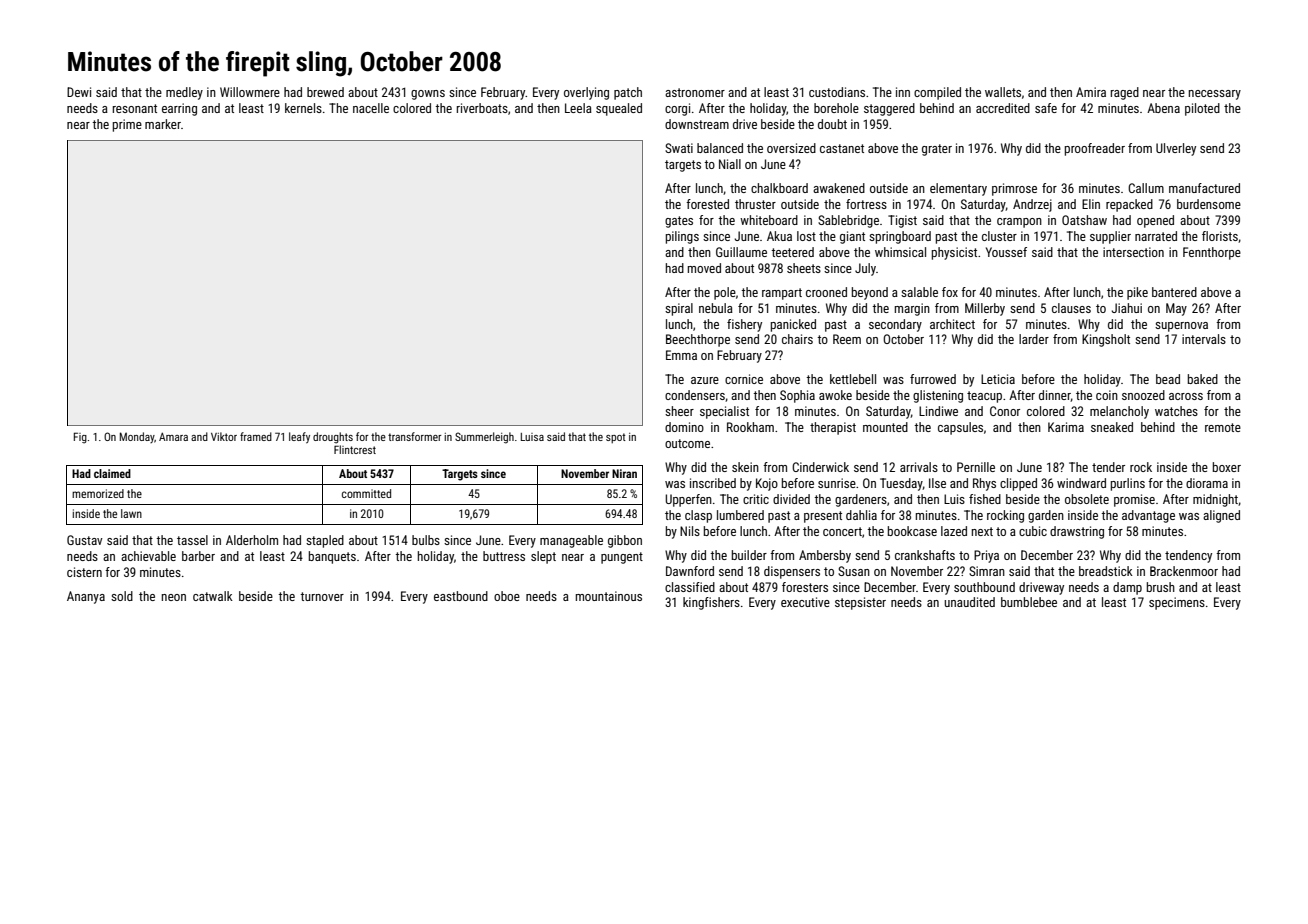  What do you see at coordinates (707, 204) in the page?
I see `forested` at bounding box center [707, 204].
